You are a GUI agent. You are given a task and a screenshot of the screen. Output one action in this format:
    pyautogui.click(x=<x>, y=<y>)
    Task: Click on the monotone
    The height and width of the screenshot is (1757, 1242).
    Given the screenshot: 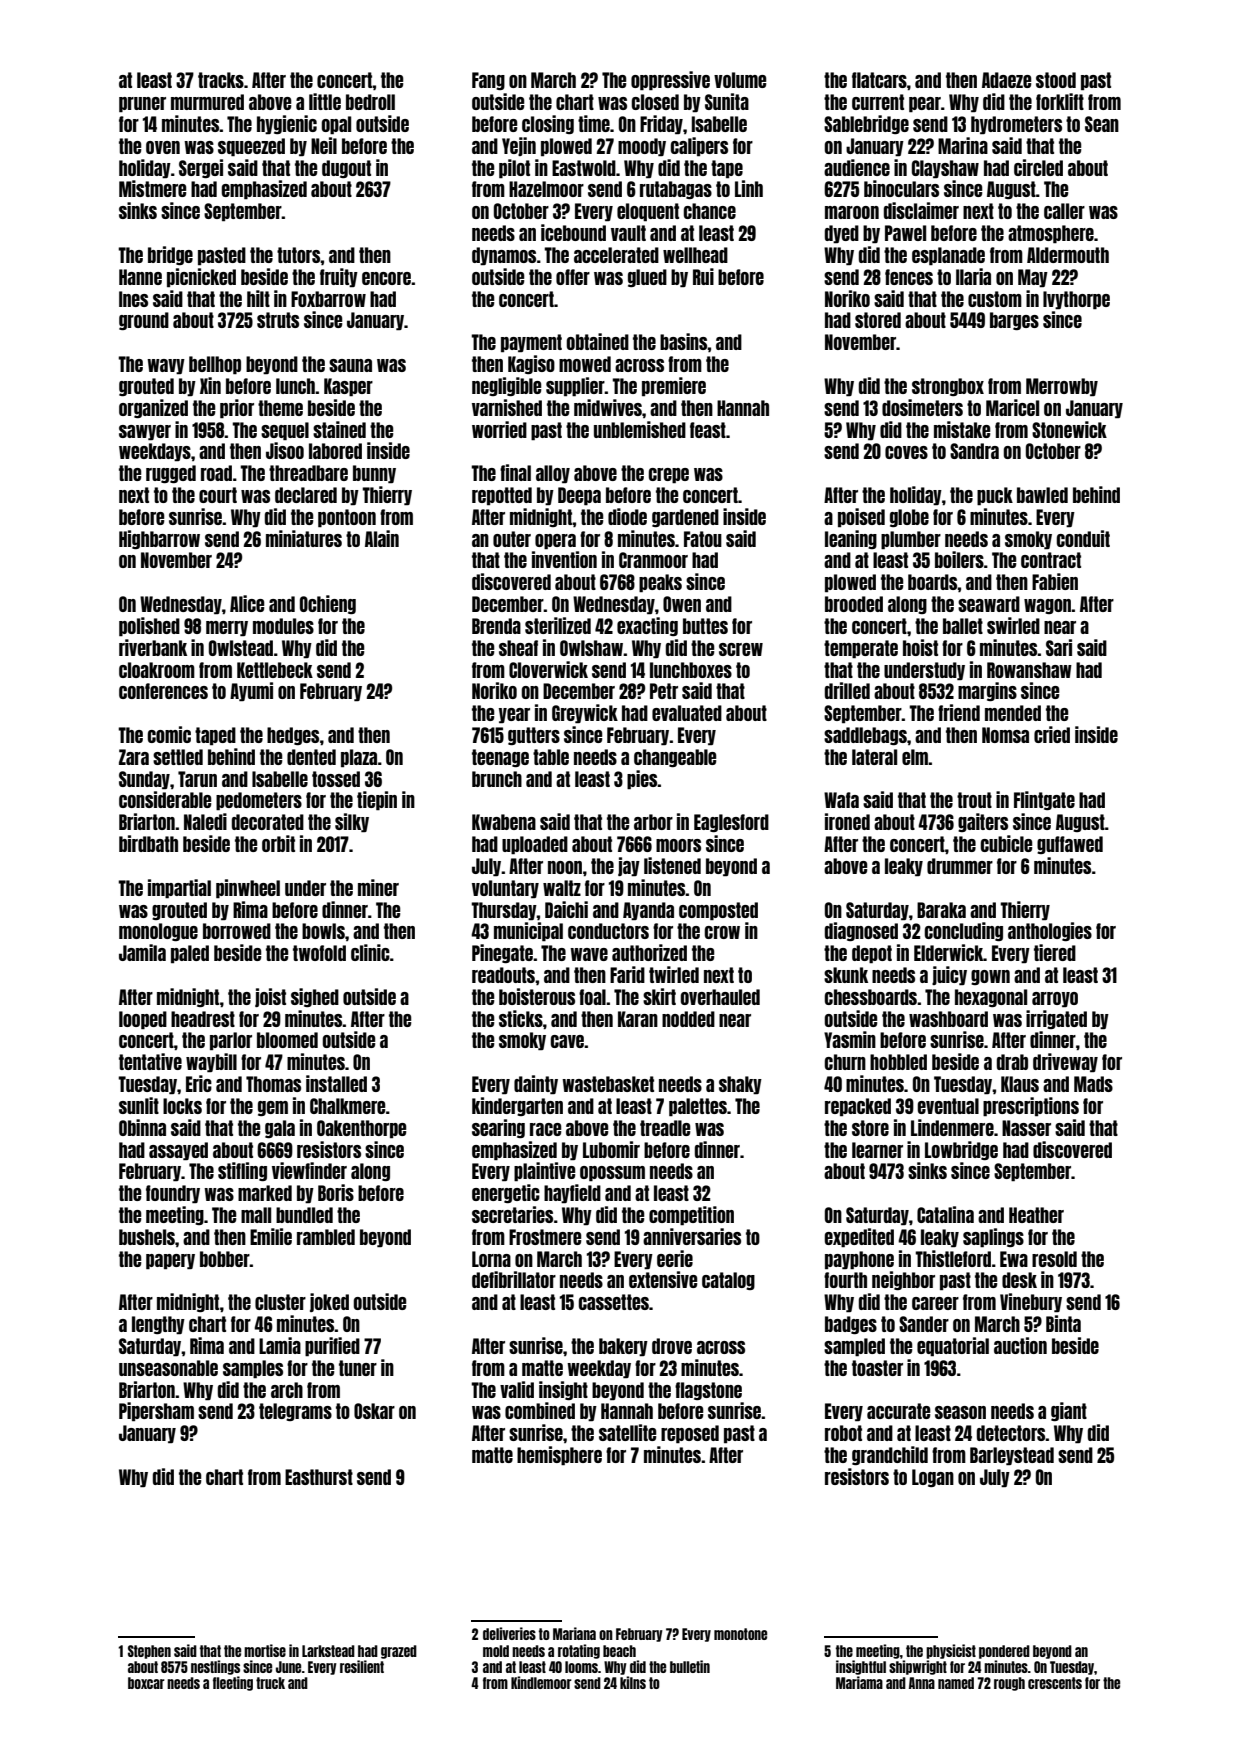 What is the action you would take?
    pyautogui.click(x=740, y=1634)
